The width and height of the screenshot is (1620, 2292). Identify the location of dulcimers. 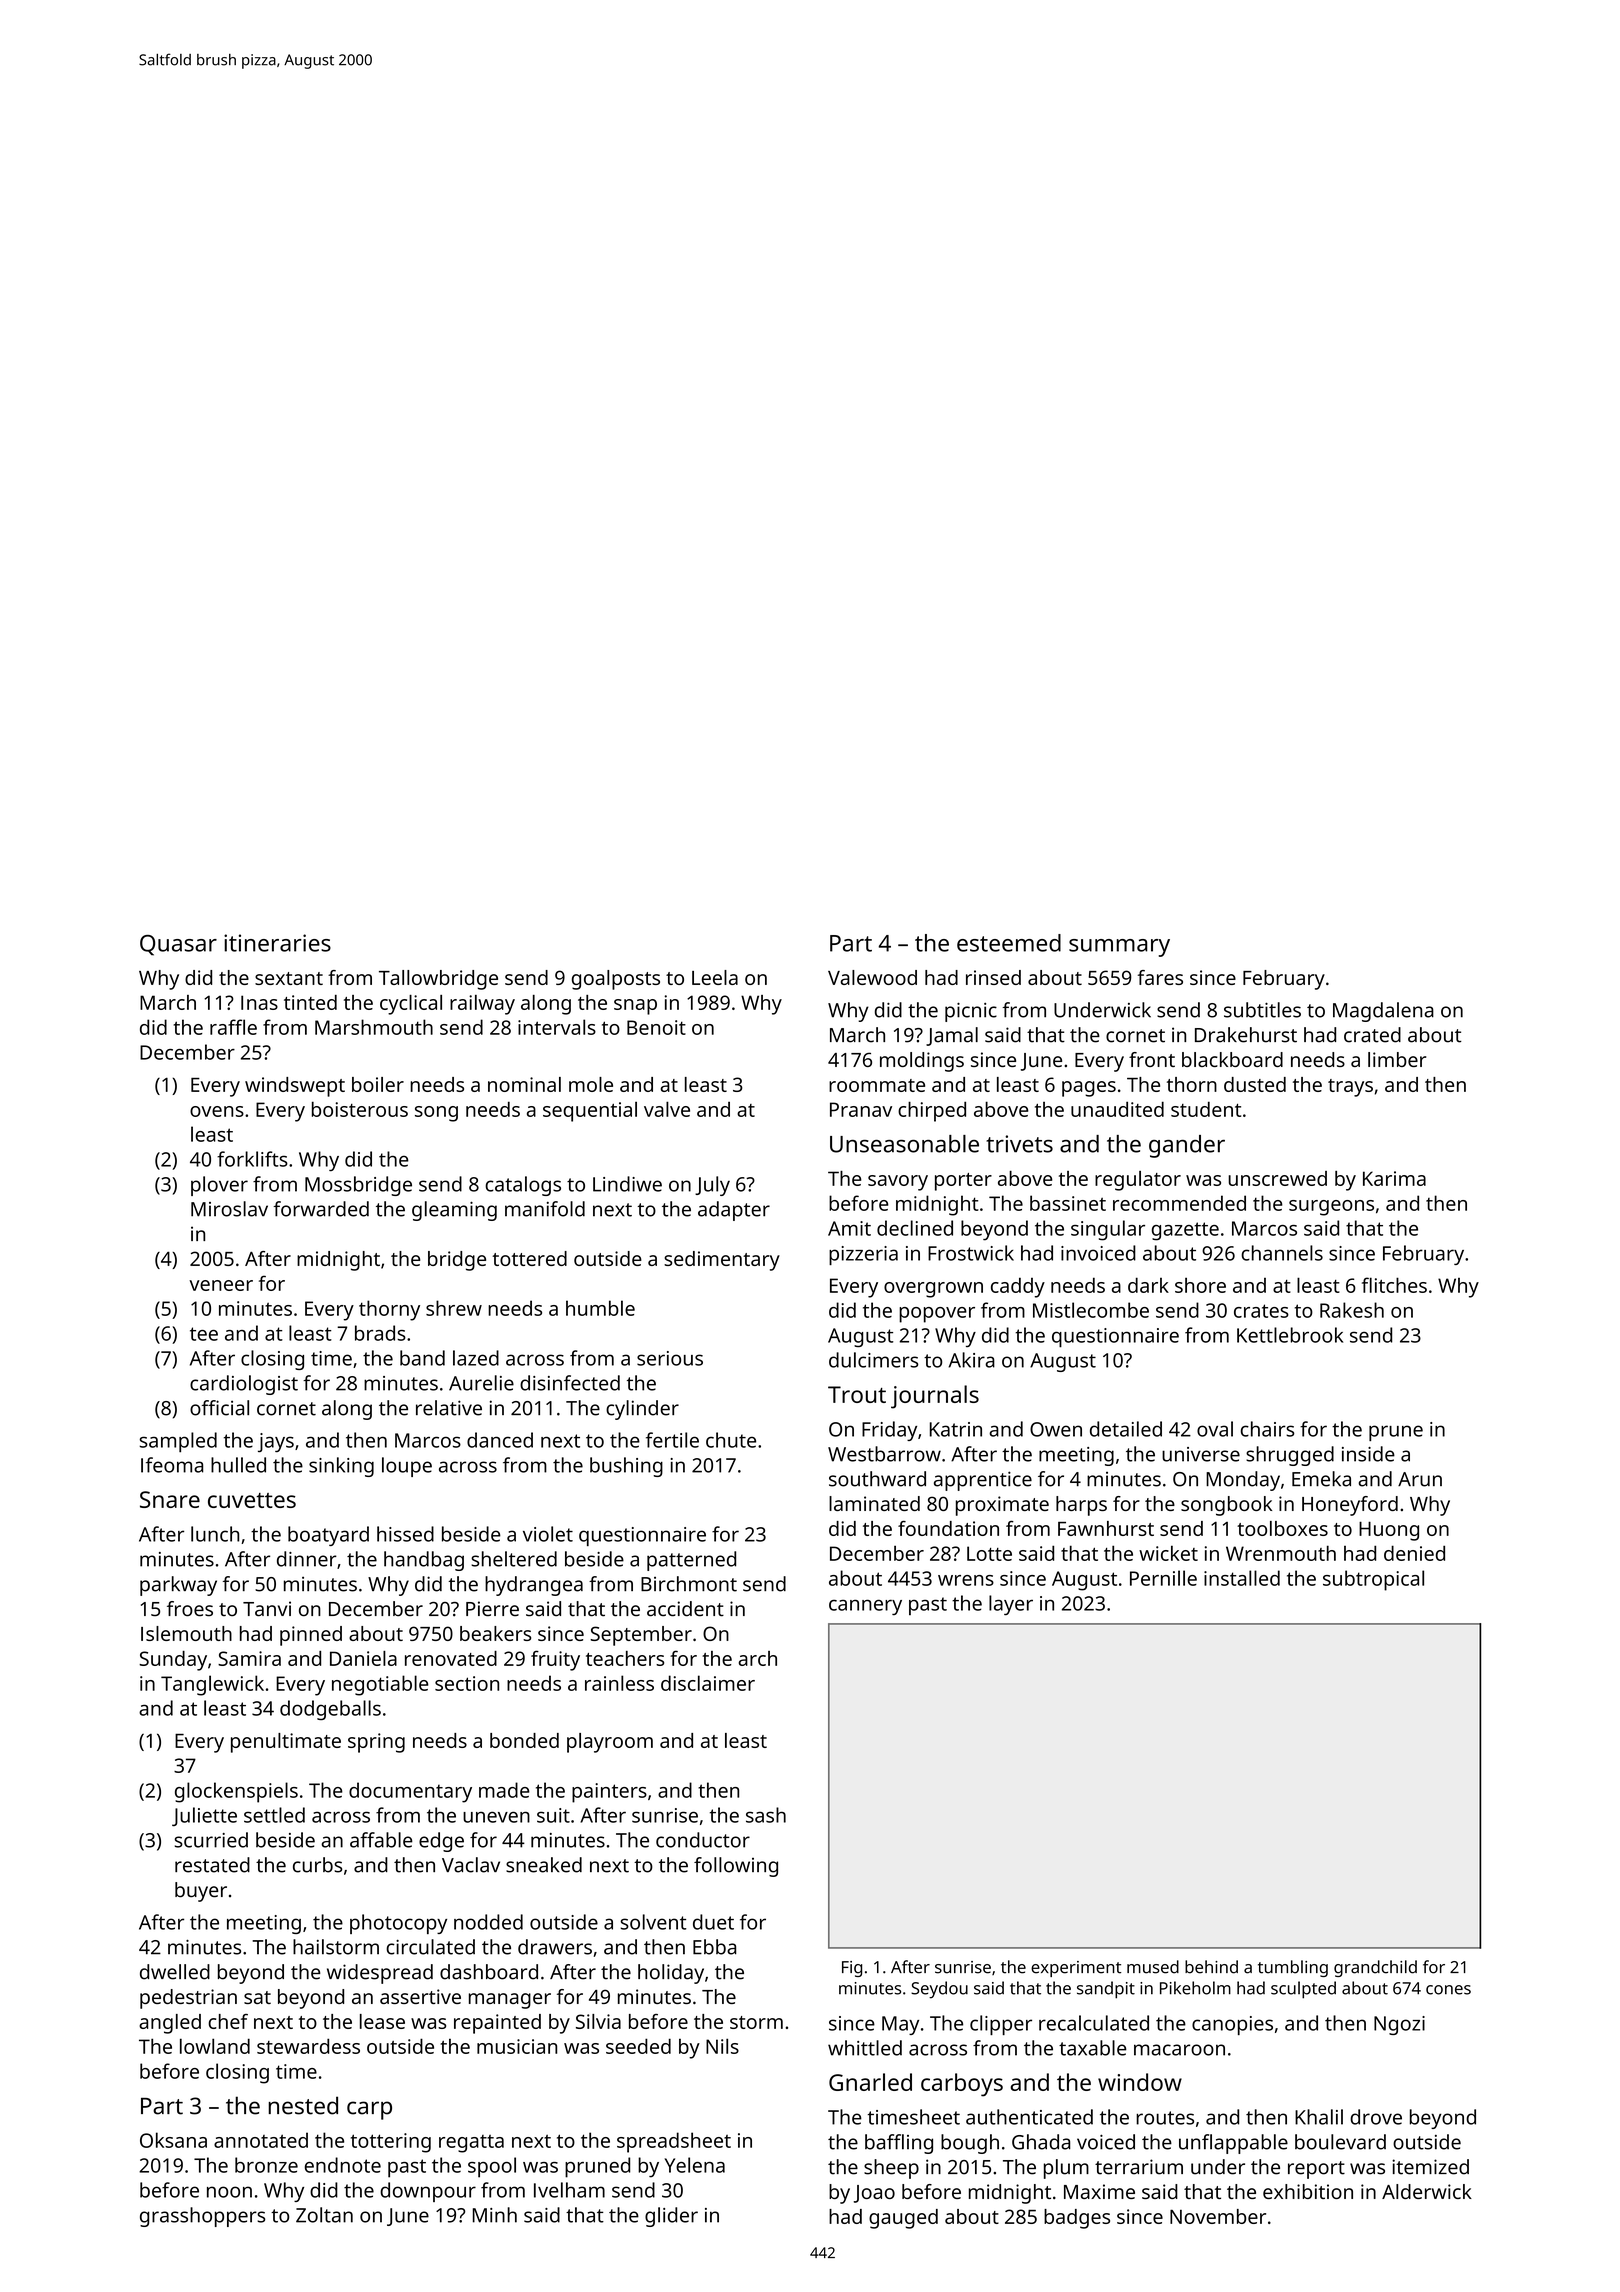
(873, 1360).
